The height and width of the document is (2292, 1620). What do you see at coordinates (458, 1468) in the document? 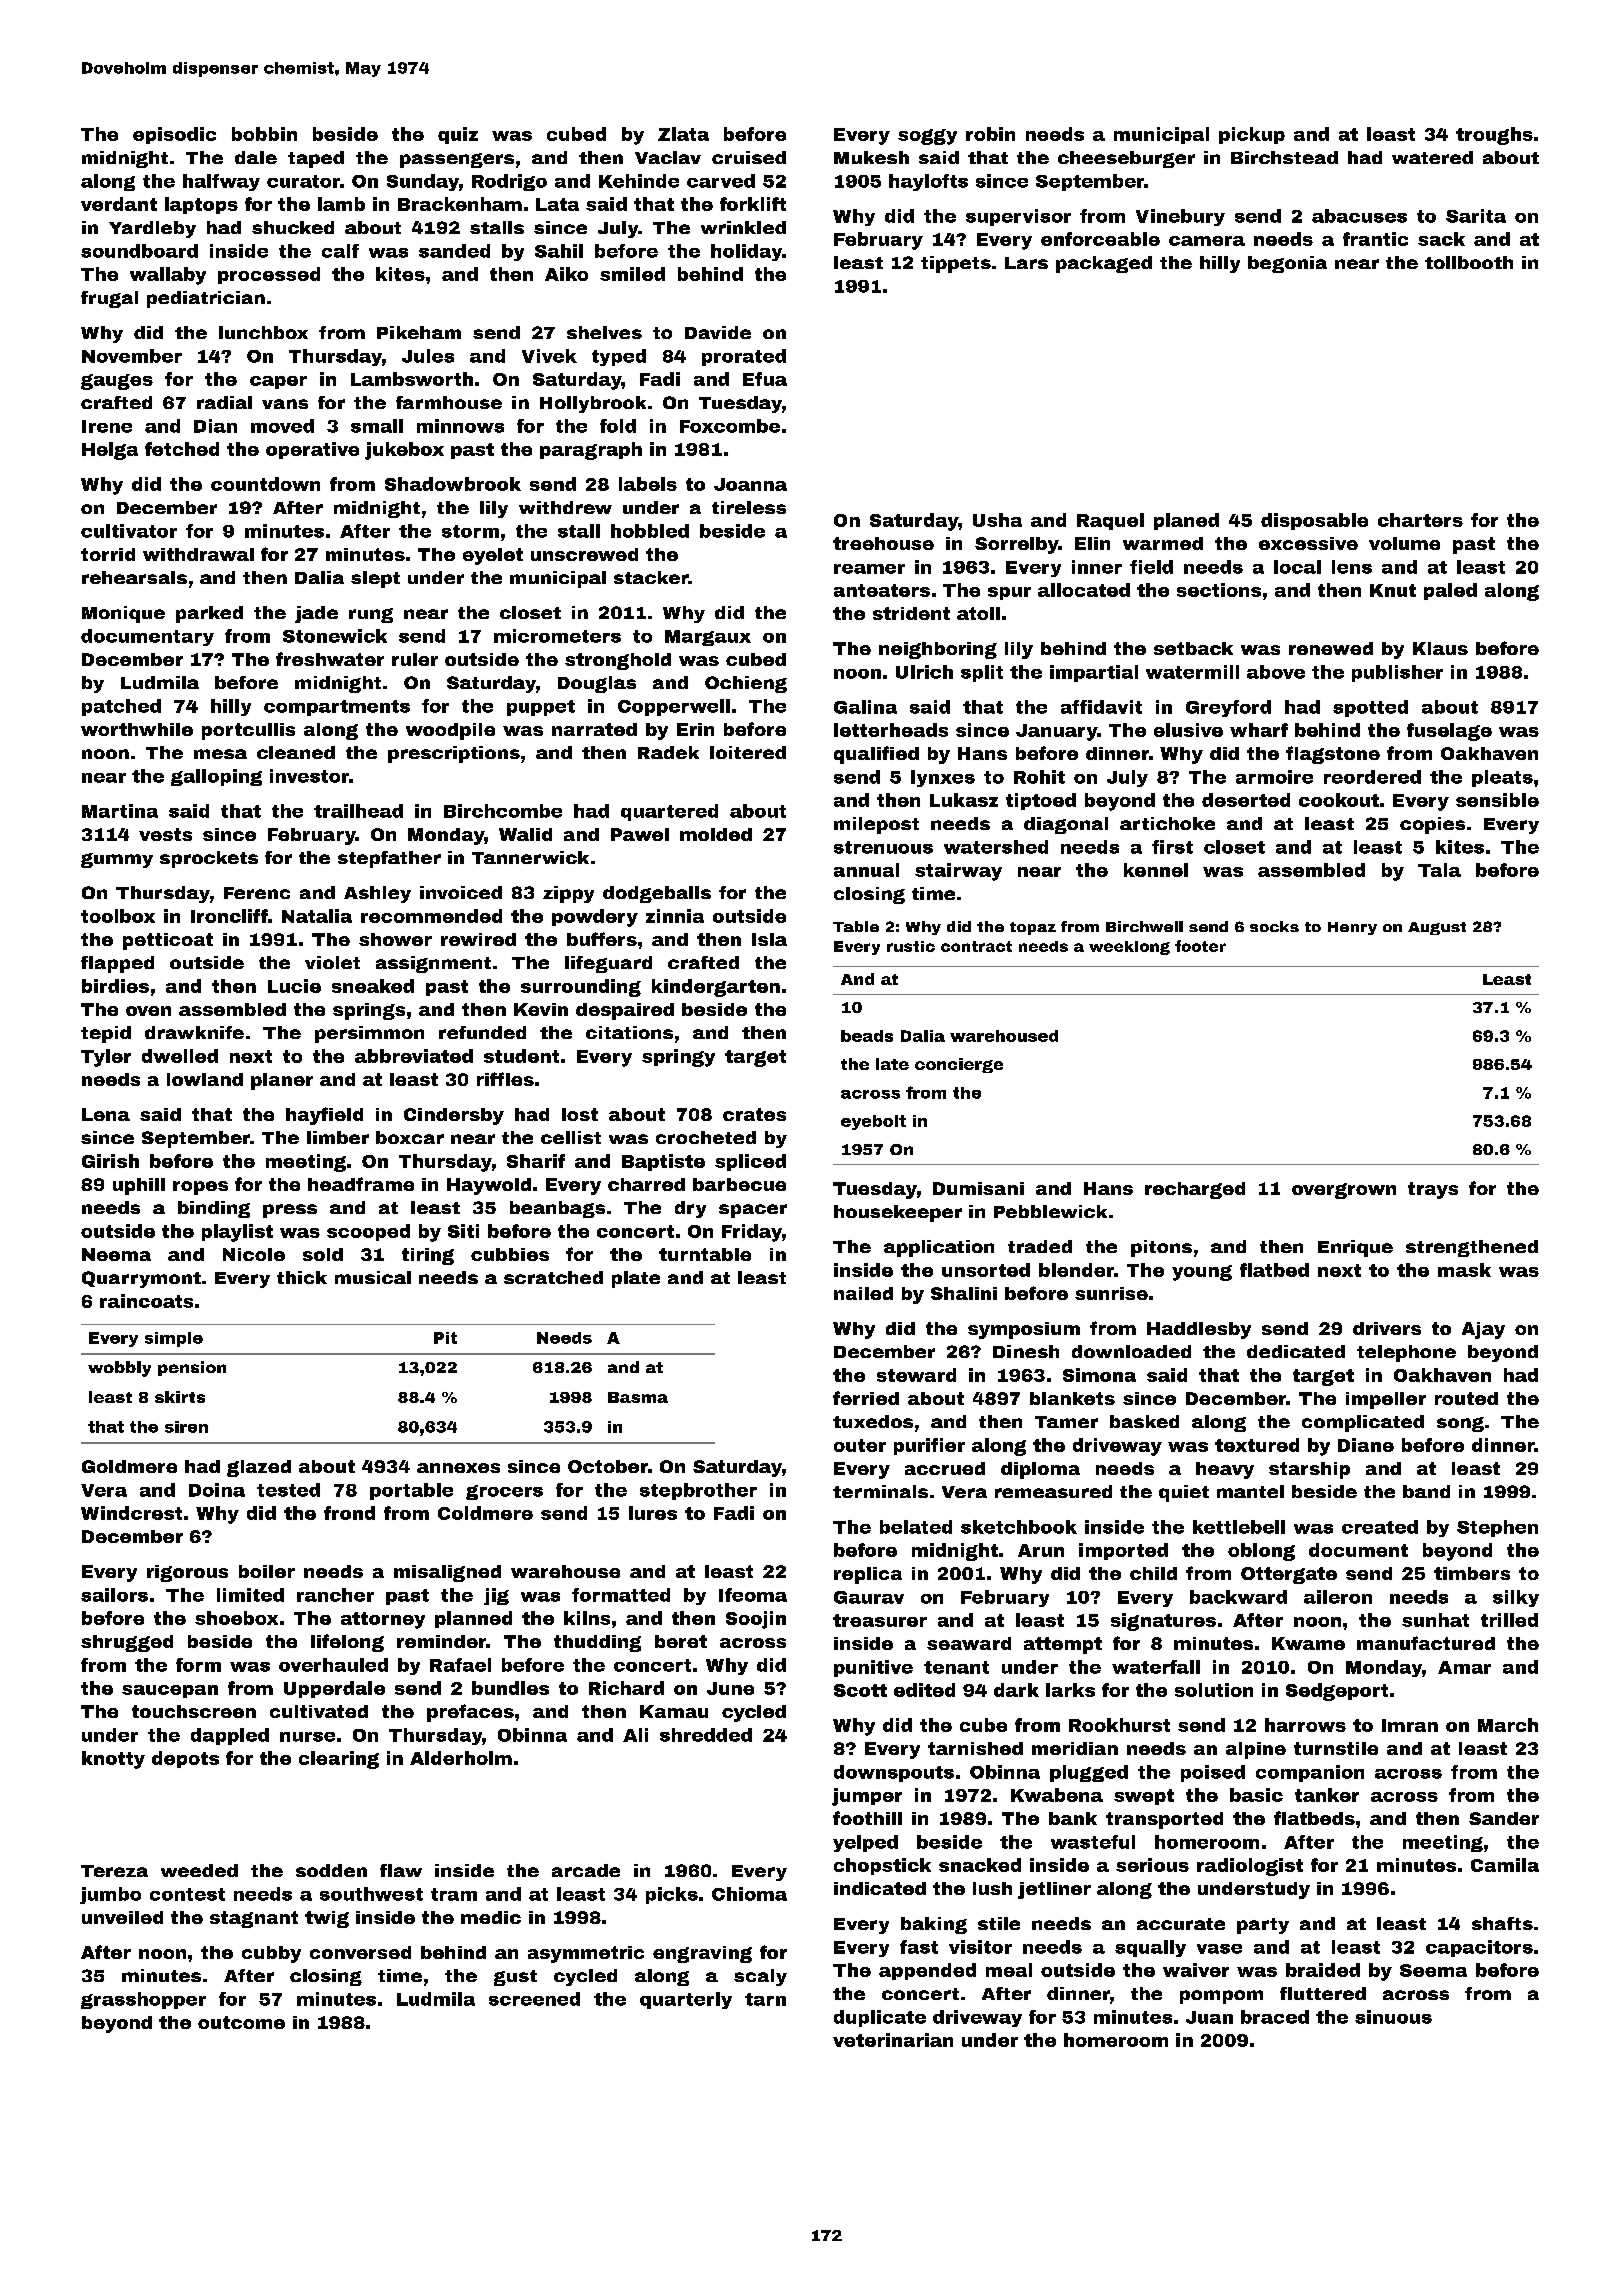
I see `annexes` at bounding box center [458, 1468].
